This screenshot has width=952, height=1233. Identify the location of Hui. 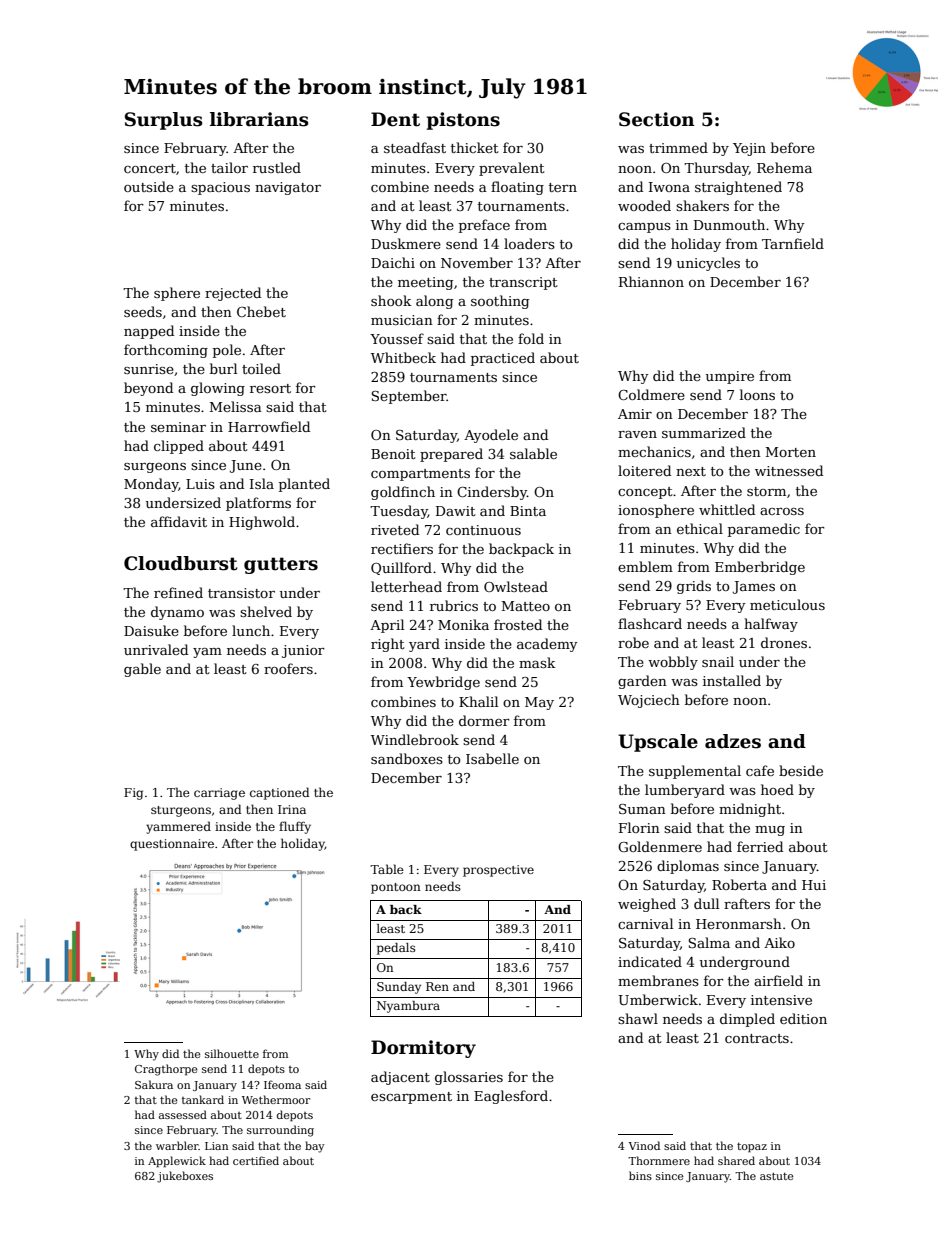
(814, 885).
